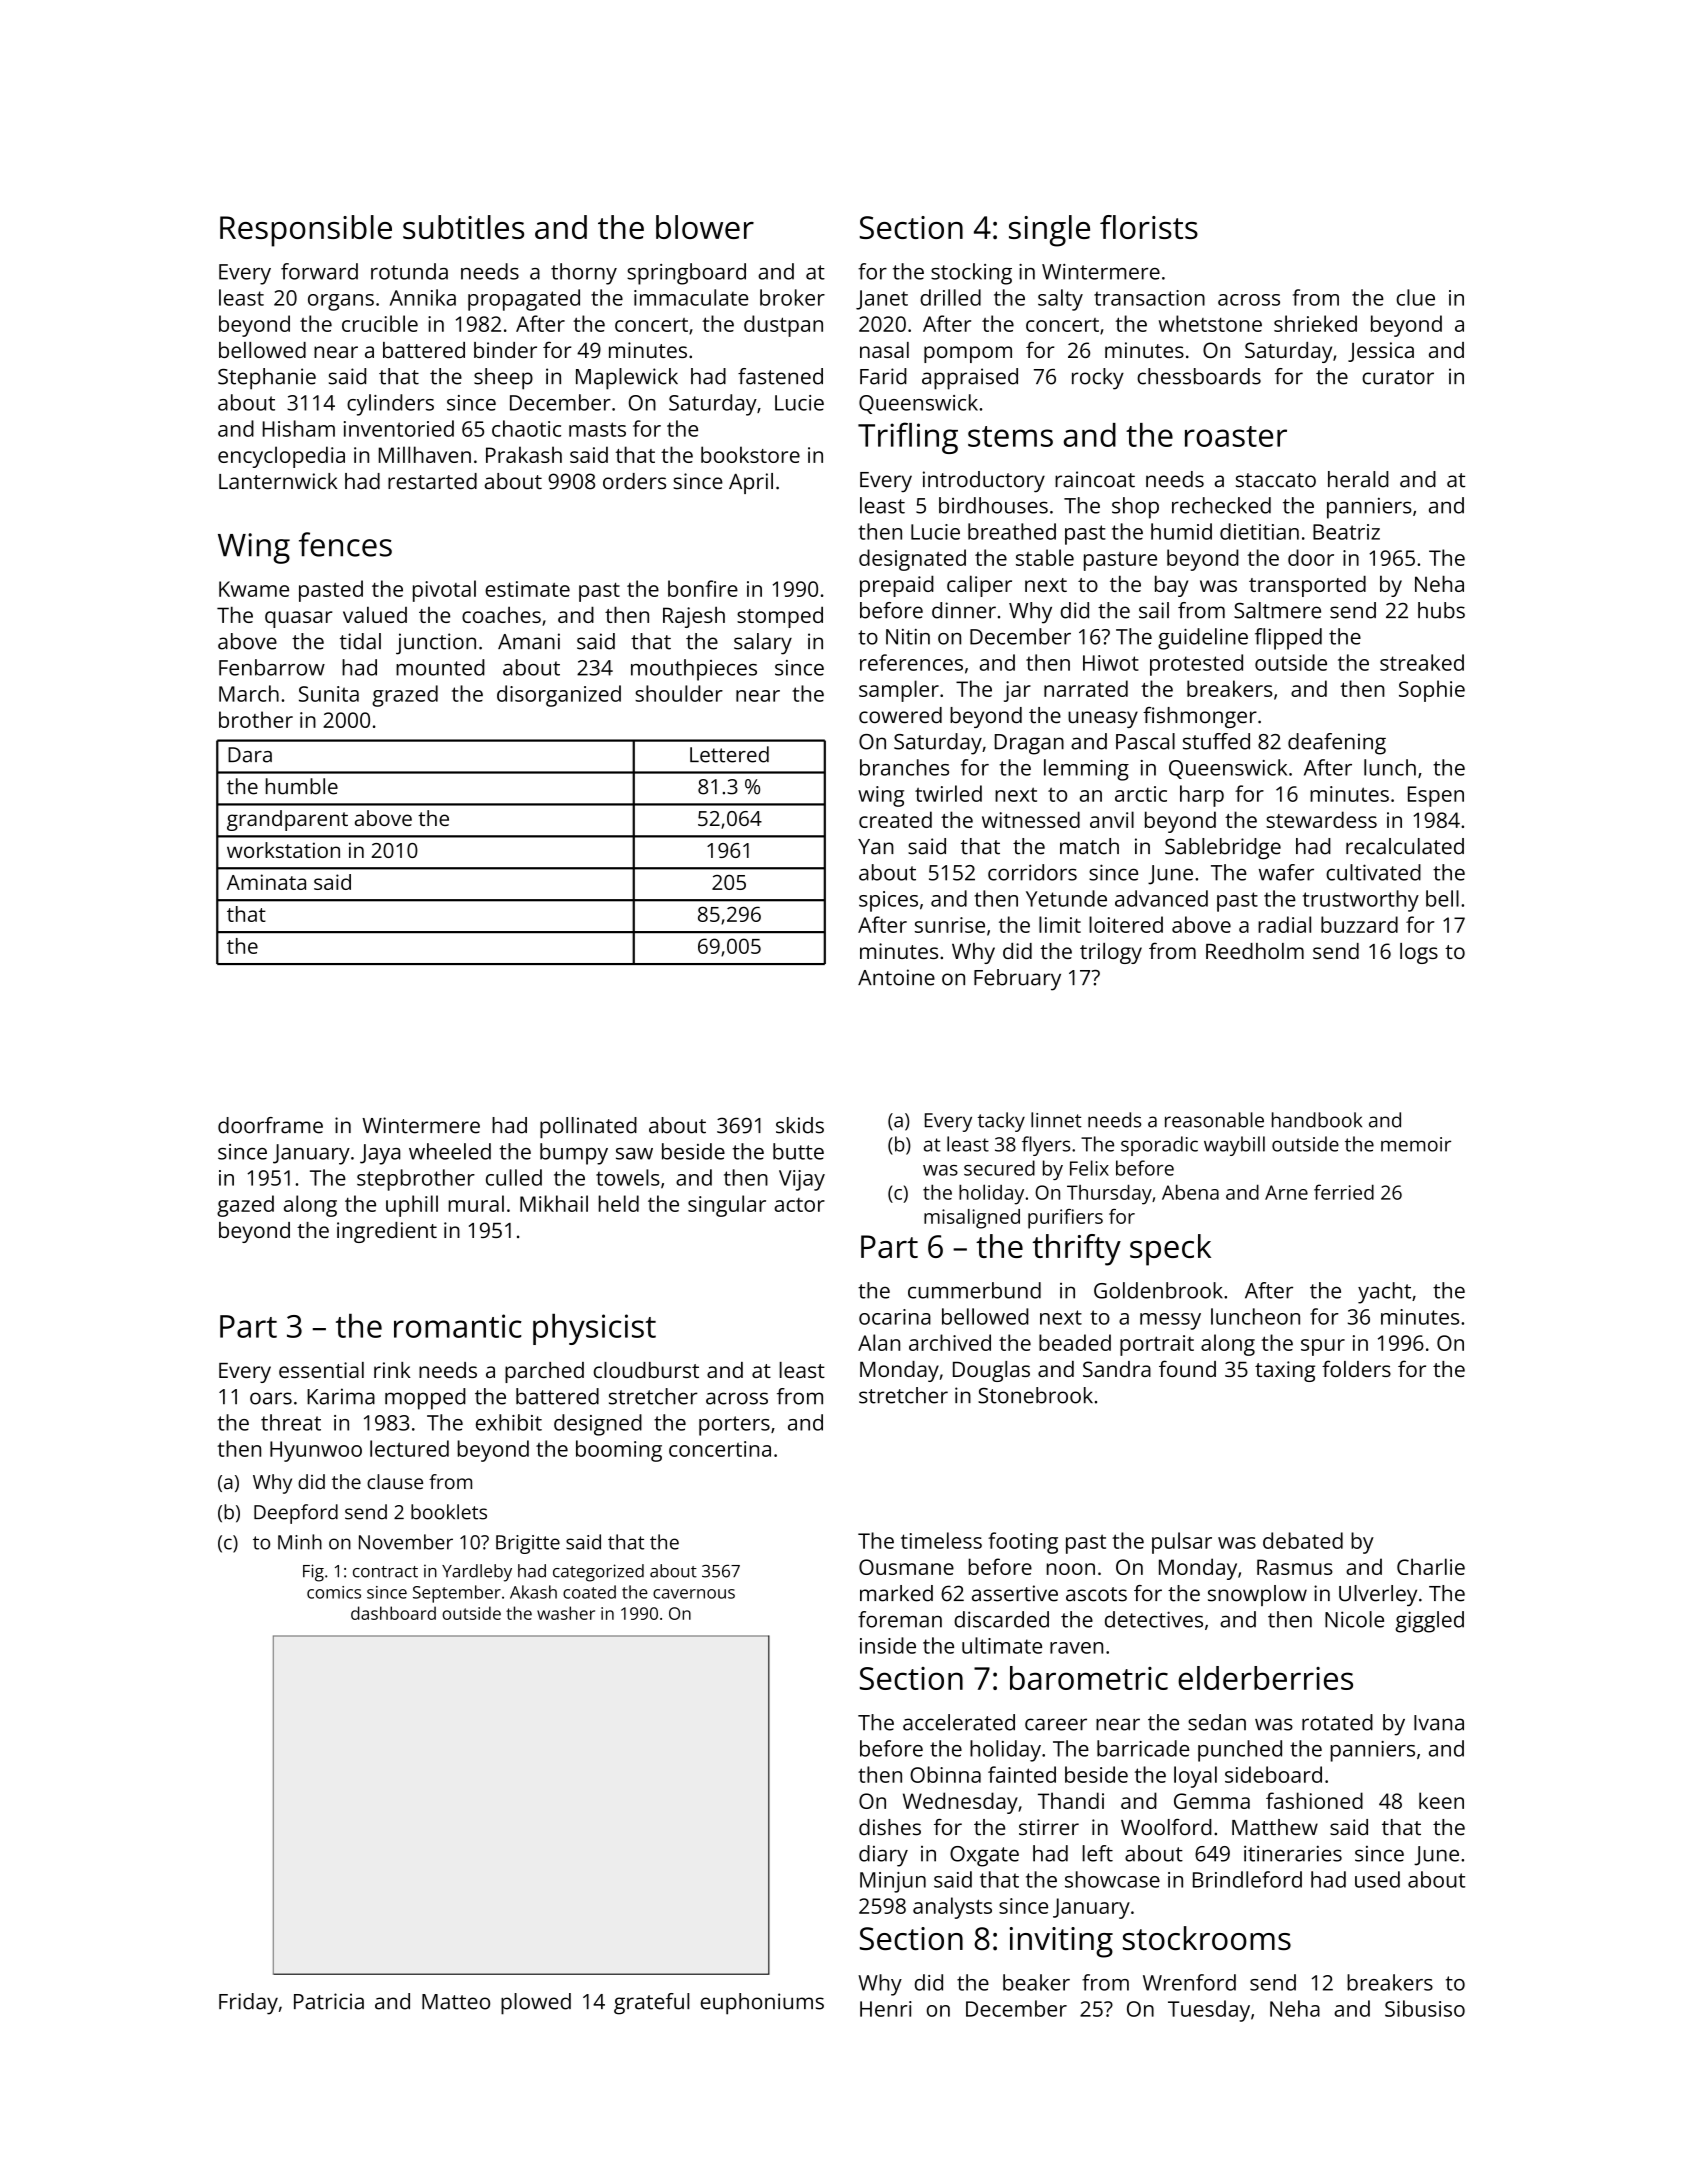 This screenshot has width=1683, height=2178. Describe the element at coordinates (1416, 297) in the screenshot. I see `clue` at that location.
